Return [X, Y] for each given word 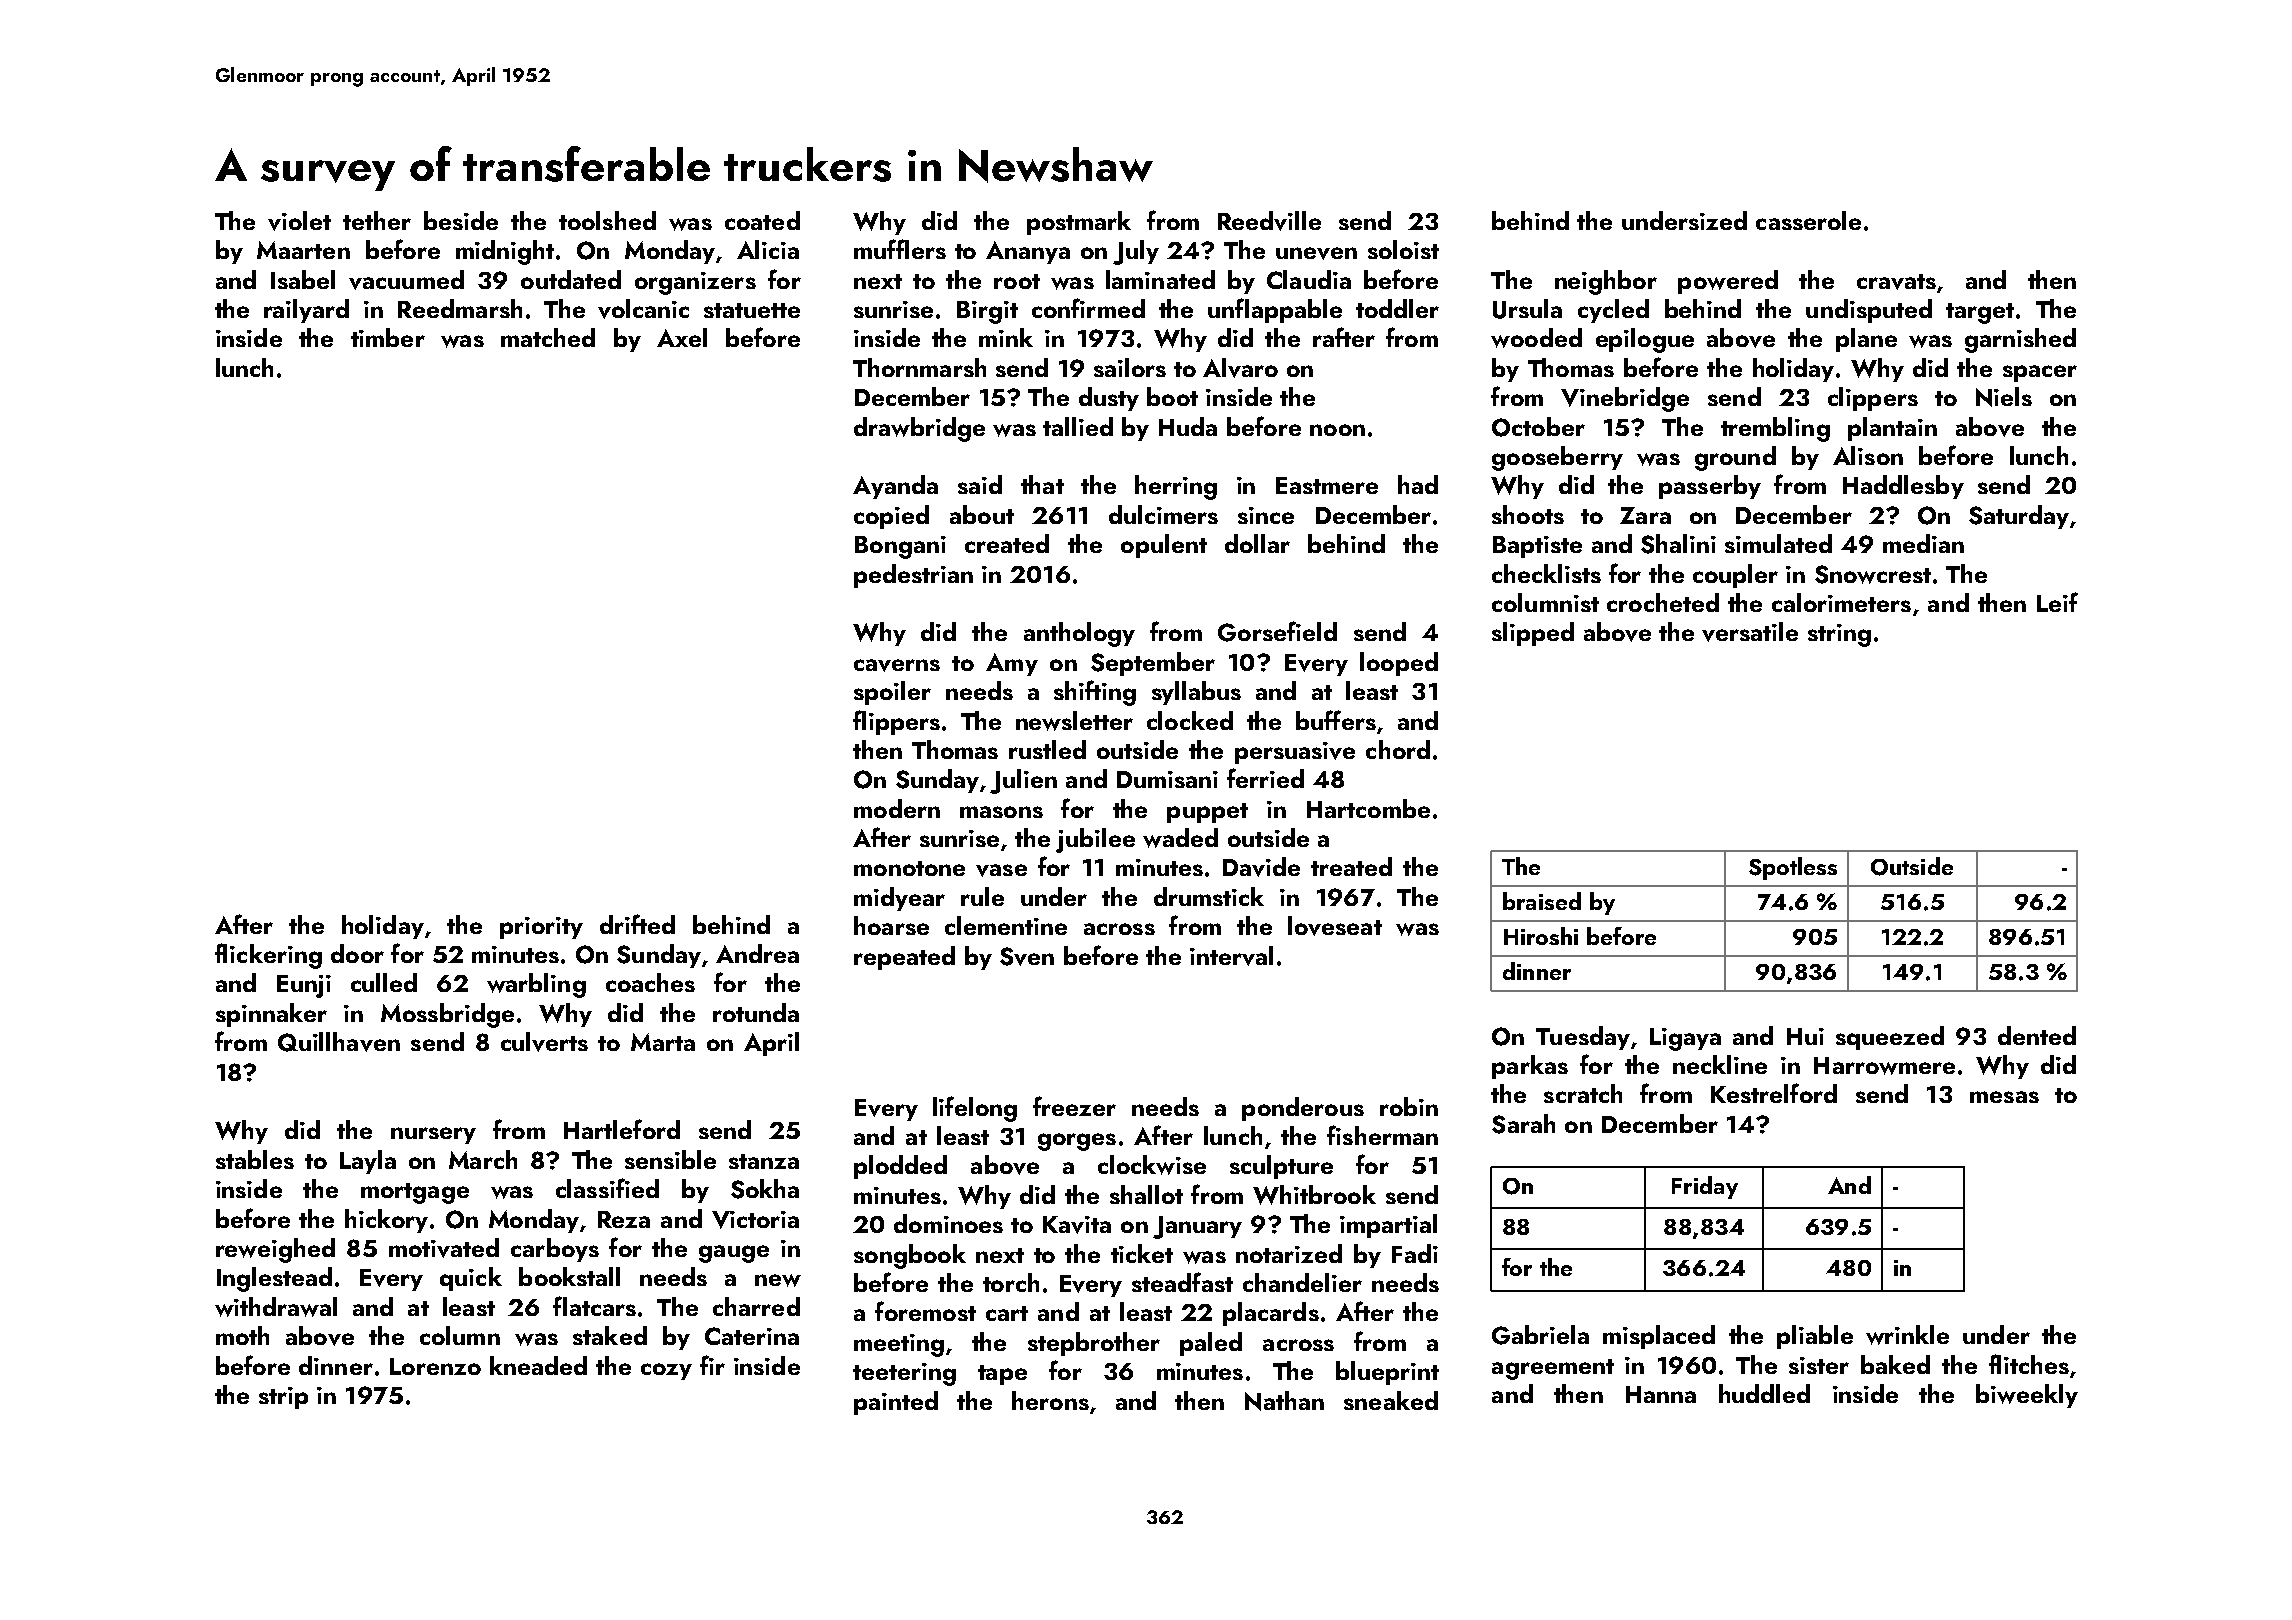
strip [283, 1398]
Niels [2004, 397]
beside [461, 220]
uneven [1316, 253]
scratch [1583, 1093]
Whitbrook [1314, 1195]
